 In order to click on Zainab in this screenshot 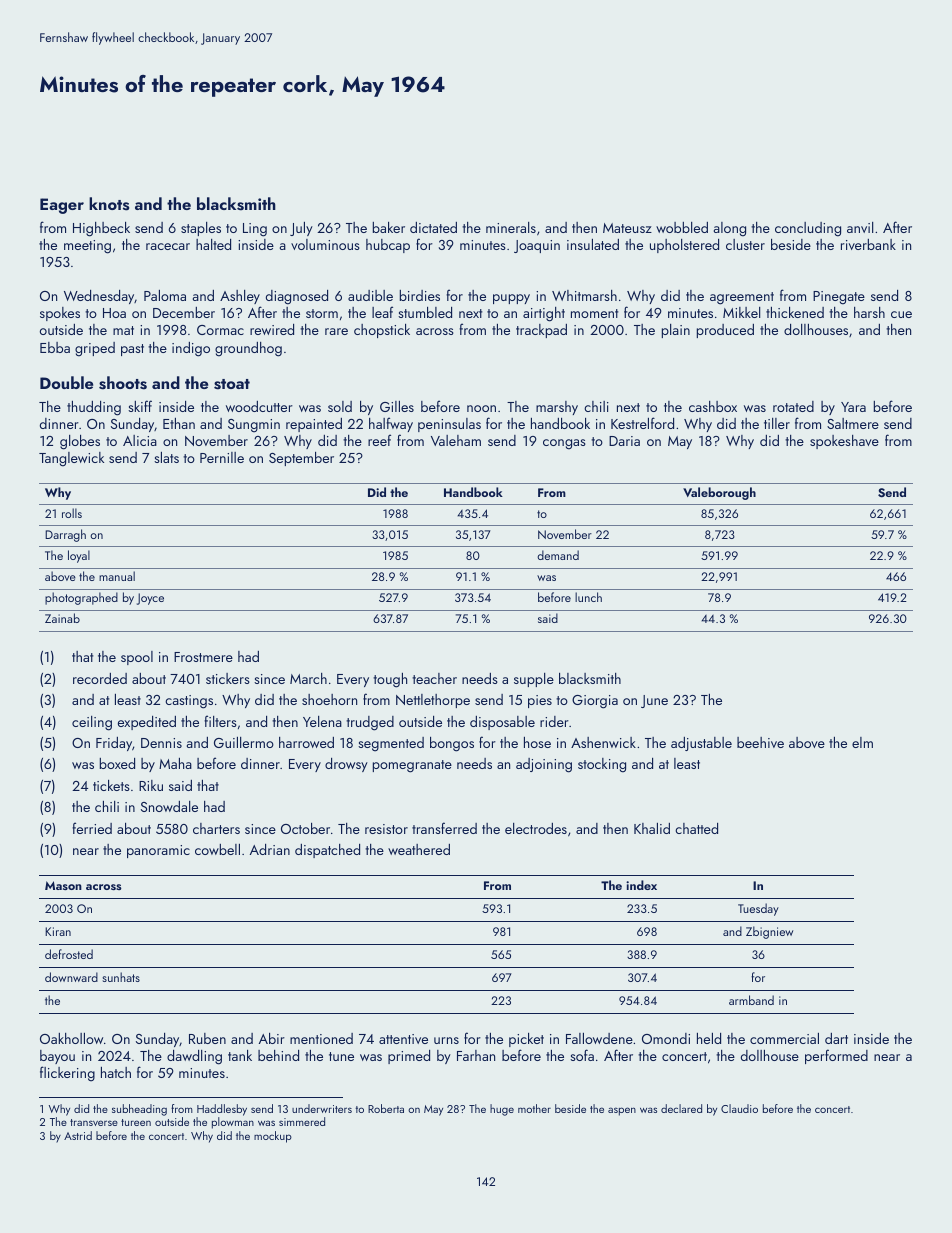, I will do `click(62, 618)`.
